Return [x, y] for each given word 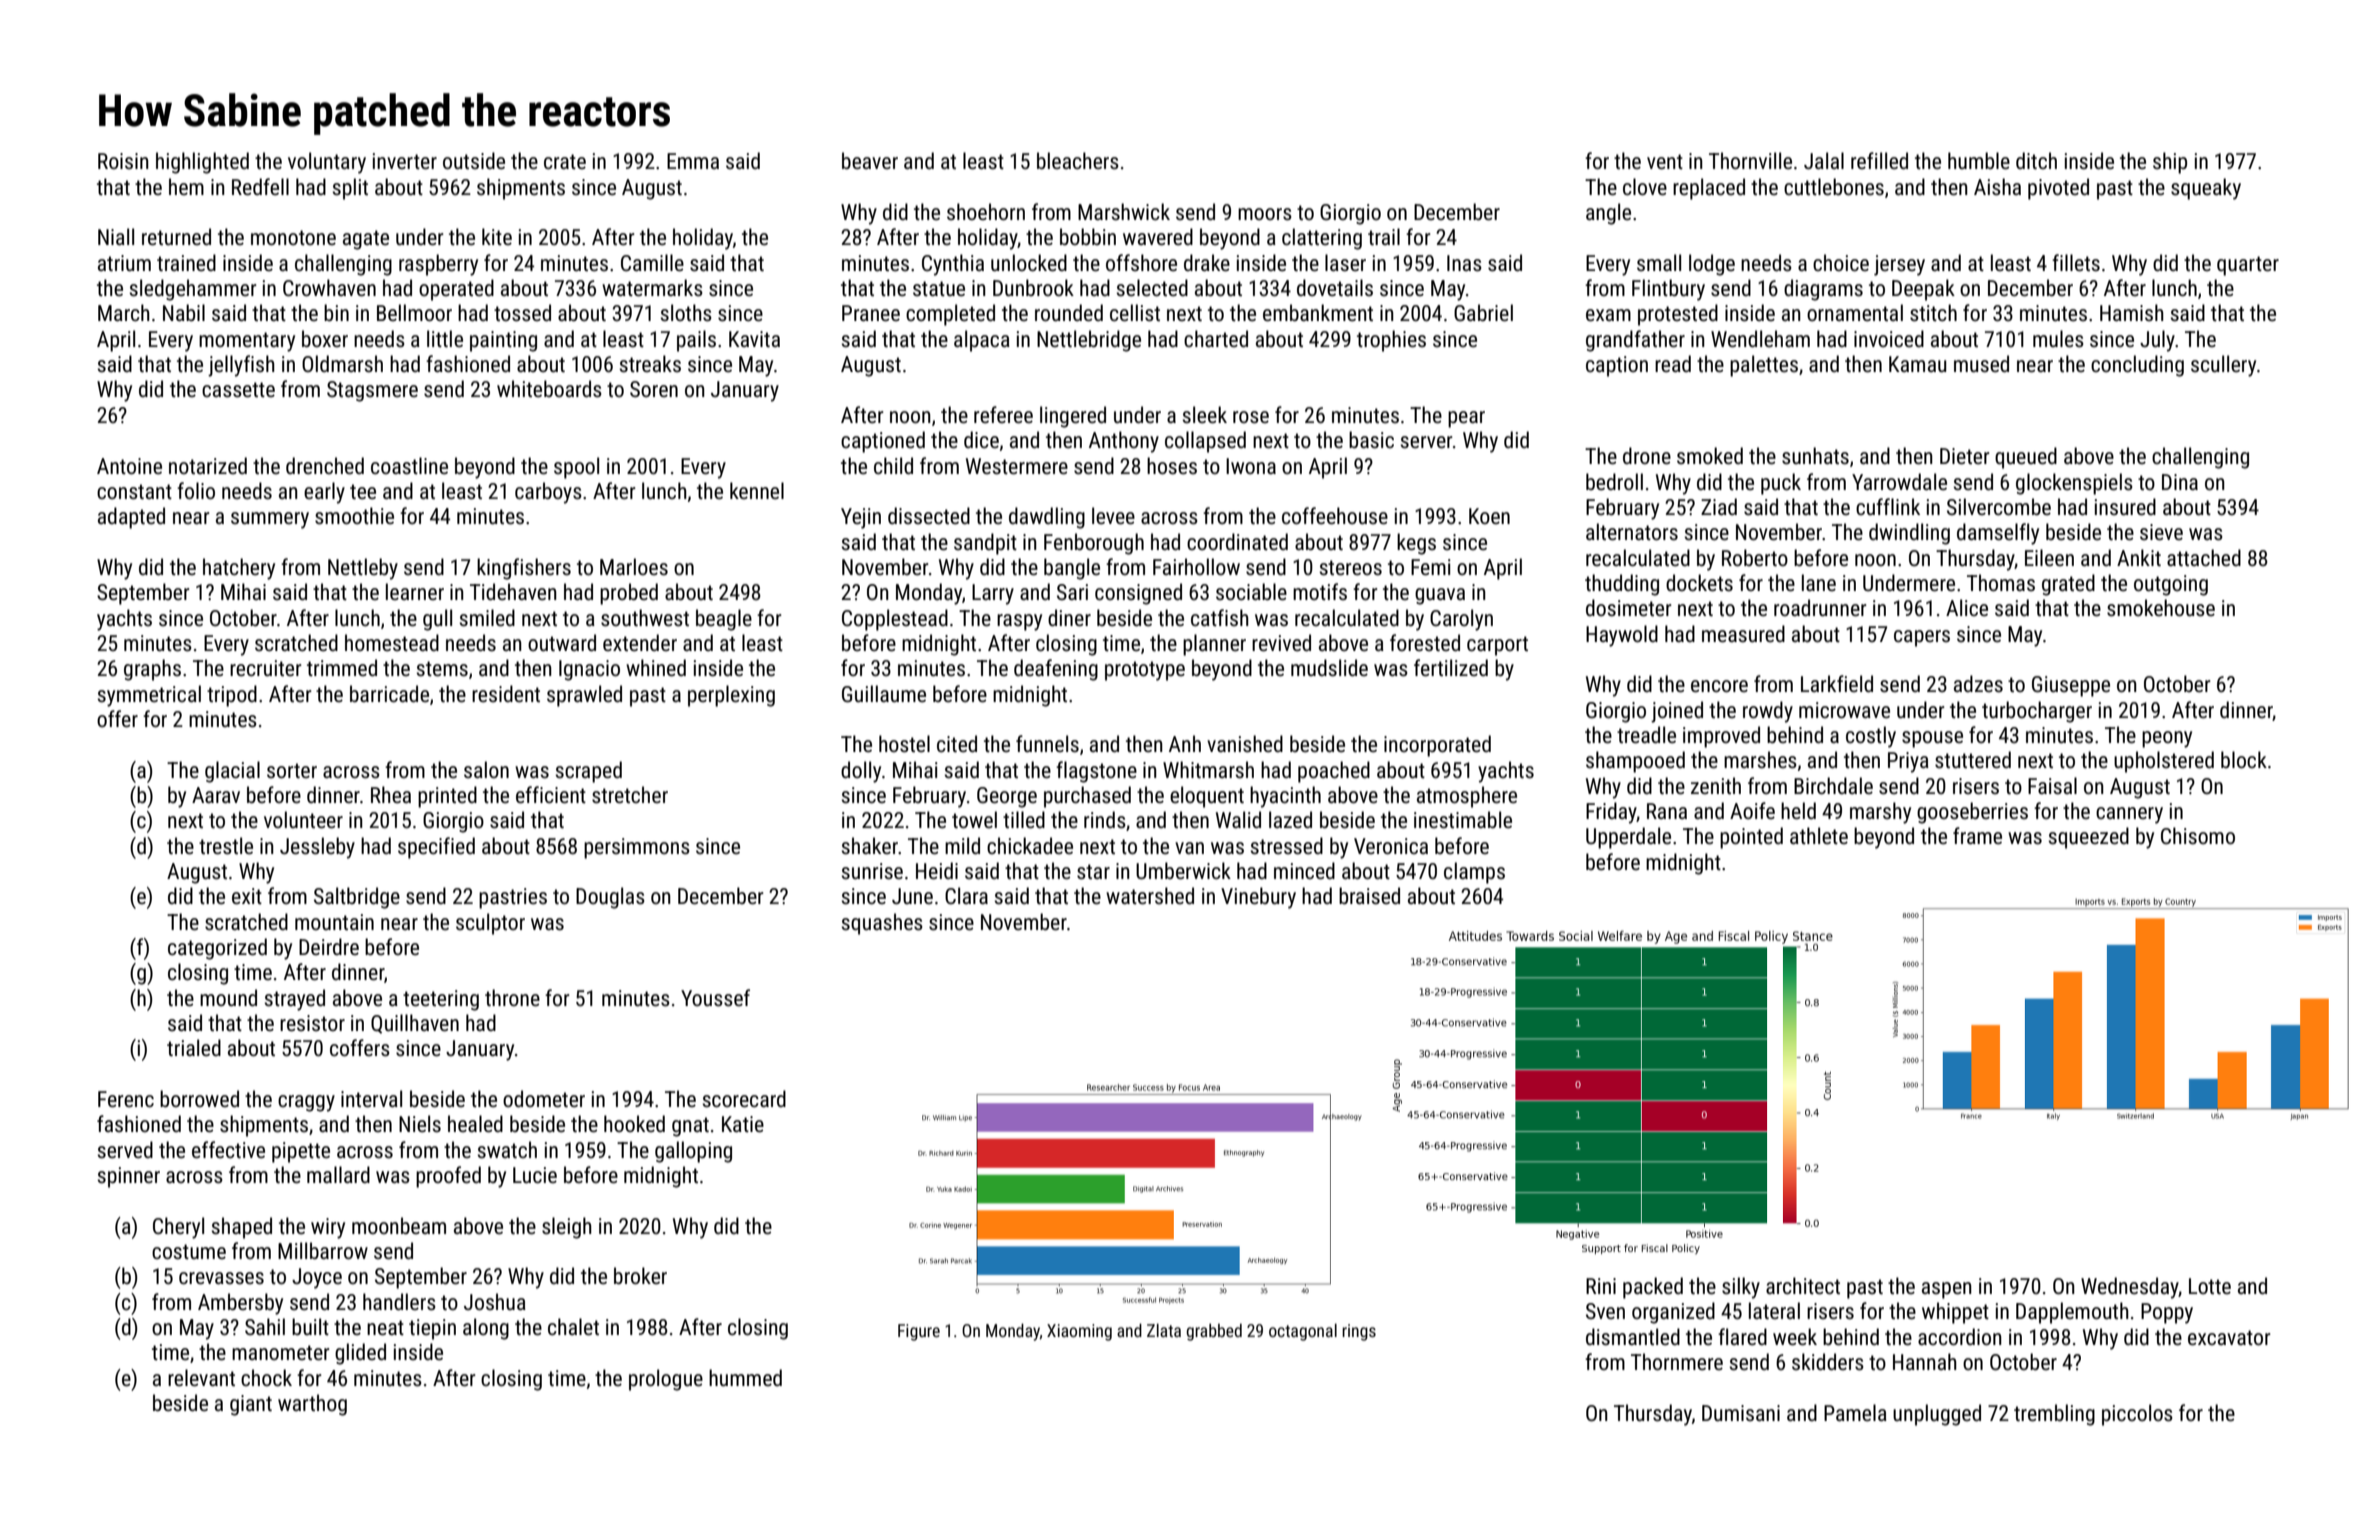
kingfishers [524, 569]
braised [1369, 896]
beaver [870, 160]
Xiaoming [1079, 1332]
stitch [1933, 313]
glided [360, 1354]
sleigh [567, 1228]
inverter [405, 161]
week [1795, 1337]
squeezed [2089, 838]
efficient [551, 795]
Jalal [1824, 160]
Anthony [1124, 442]
